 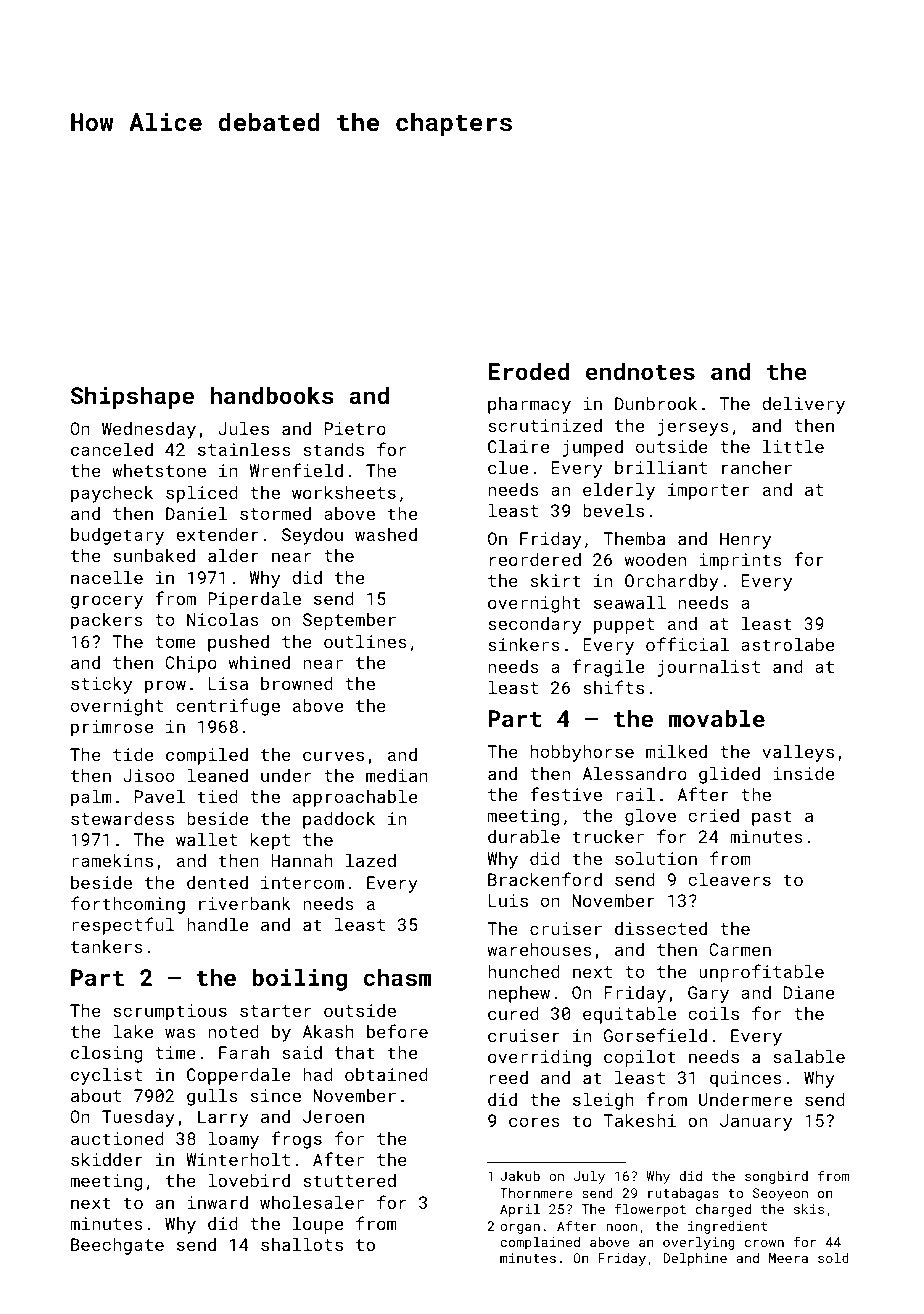 I want to click on January, so click(x=756, y=1122).
